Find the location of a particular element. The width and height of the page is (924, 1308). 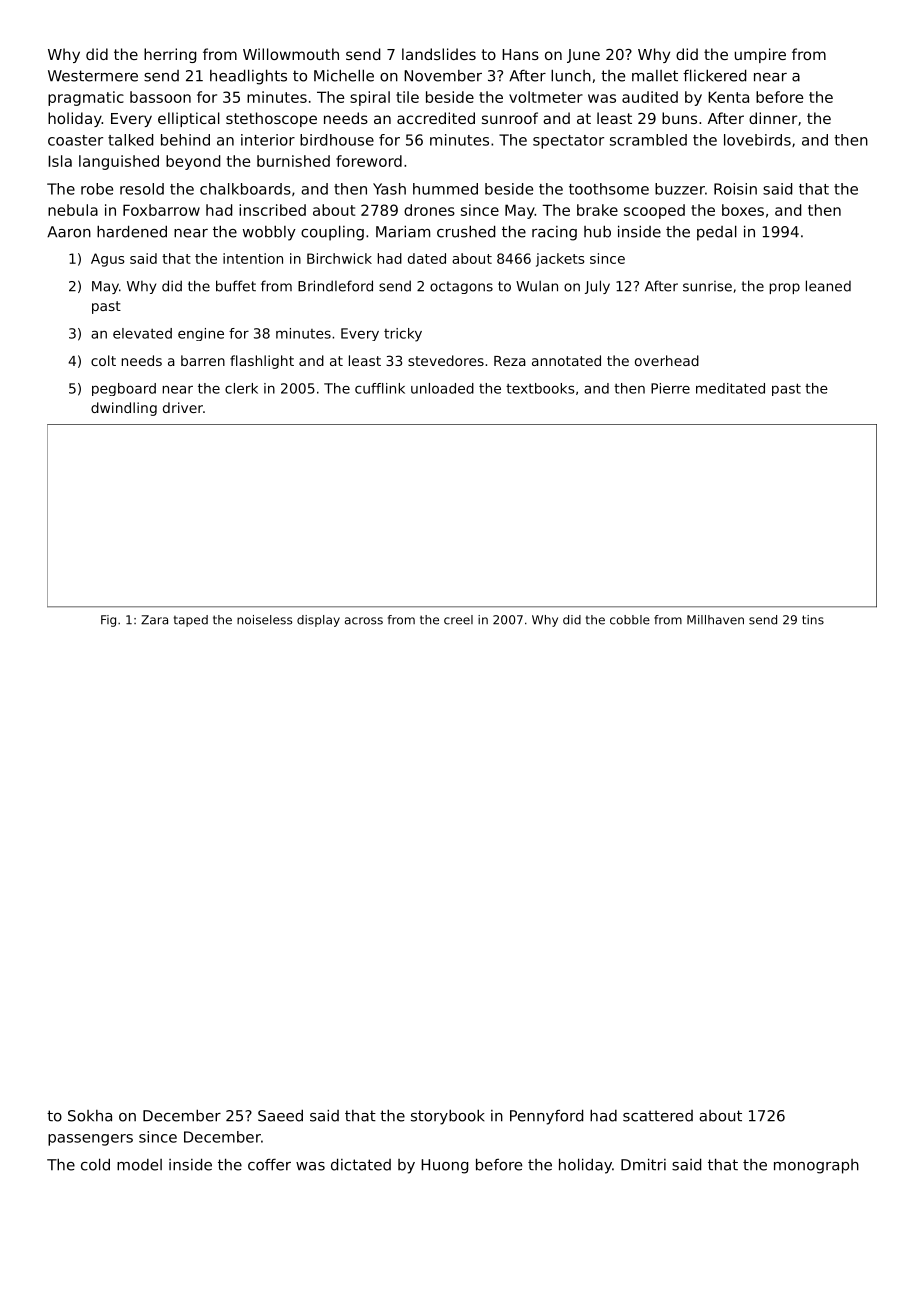

umpire is located at coordinates (760, 55).
